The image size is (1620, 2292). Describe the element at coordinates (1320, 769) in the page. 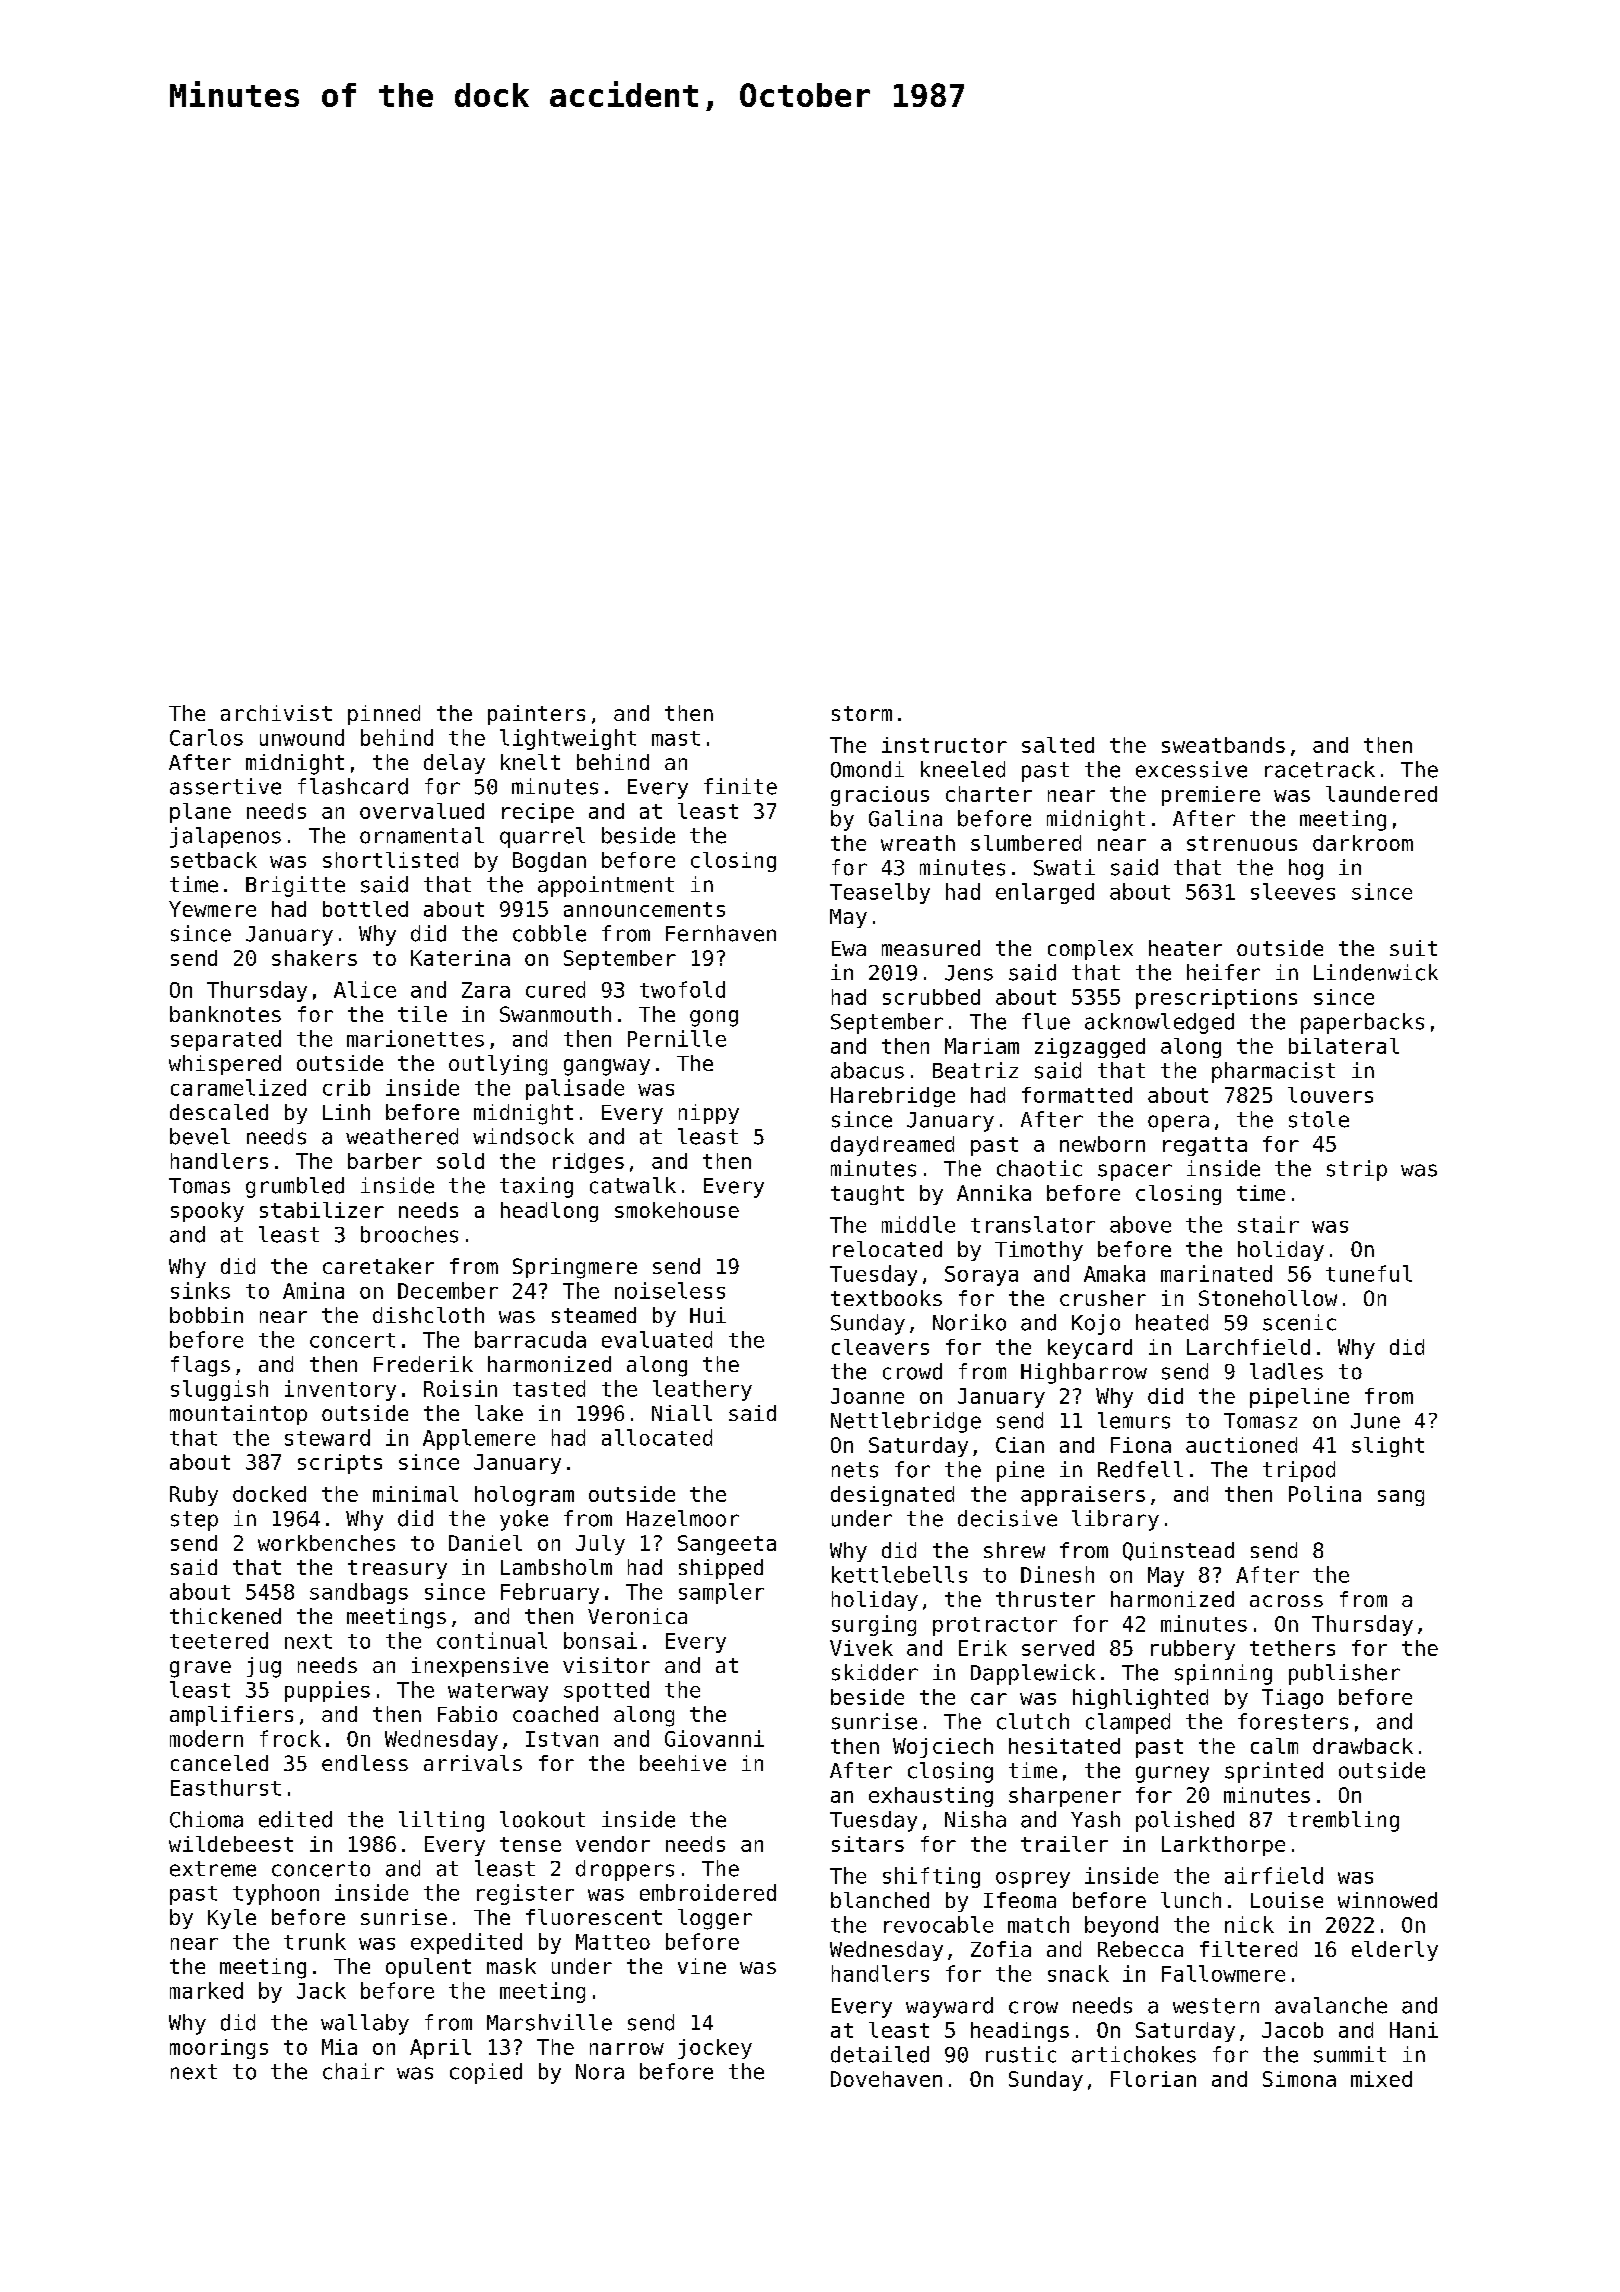

I see `racetrack` at that location.
